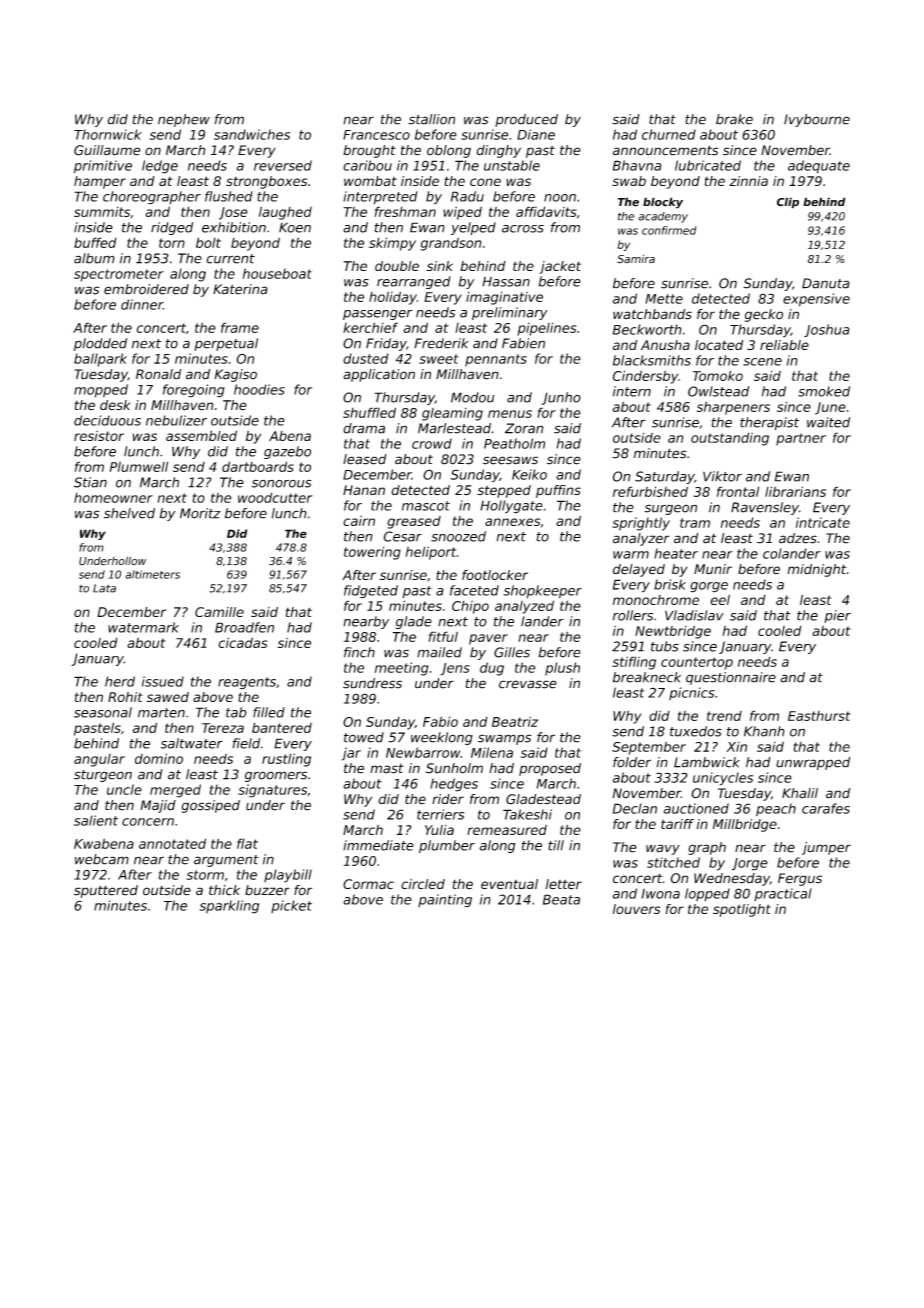 The image size is (924, 1308). I want to click on menus, so click(510, 414).
